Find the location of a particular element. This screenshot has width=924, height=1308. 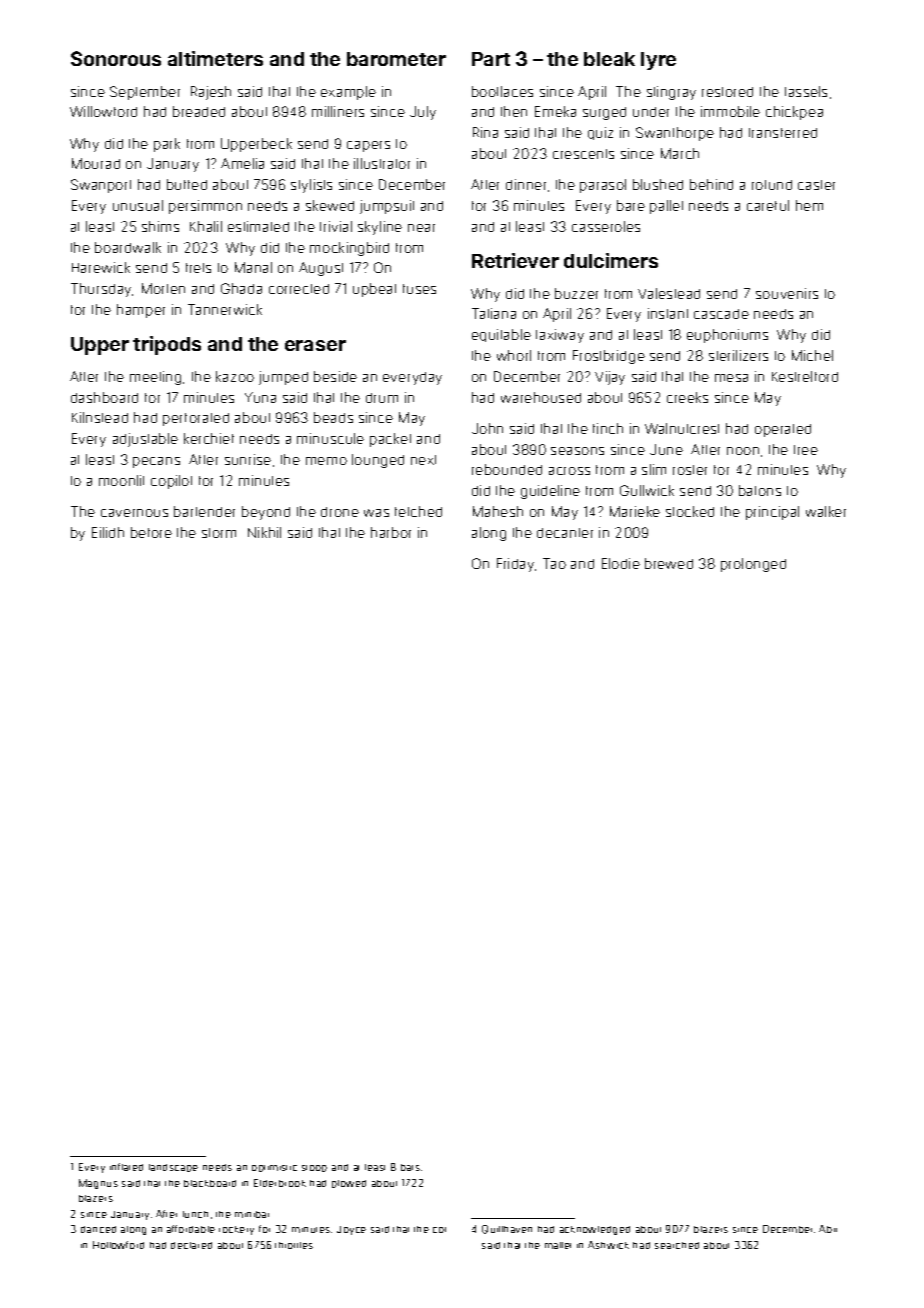

Nikhil is located at coordinates (264, 532).
